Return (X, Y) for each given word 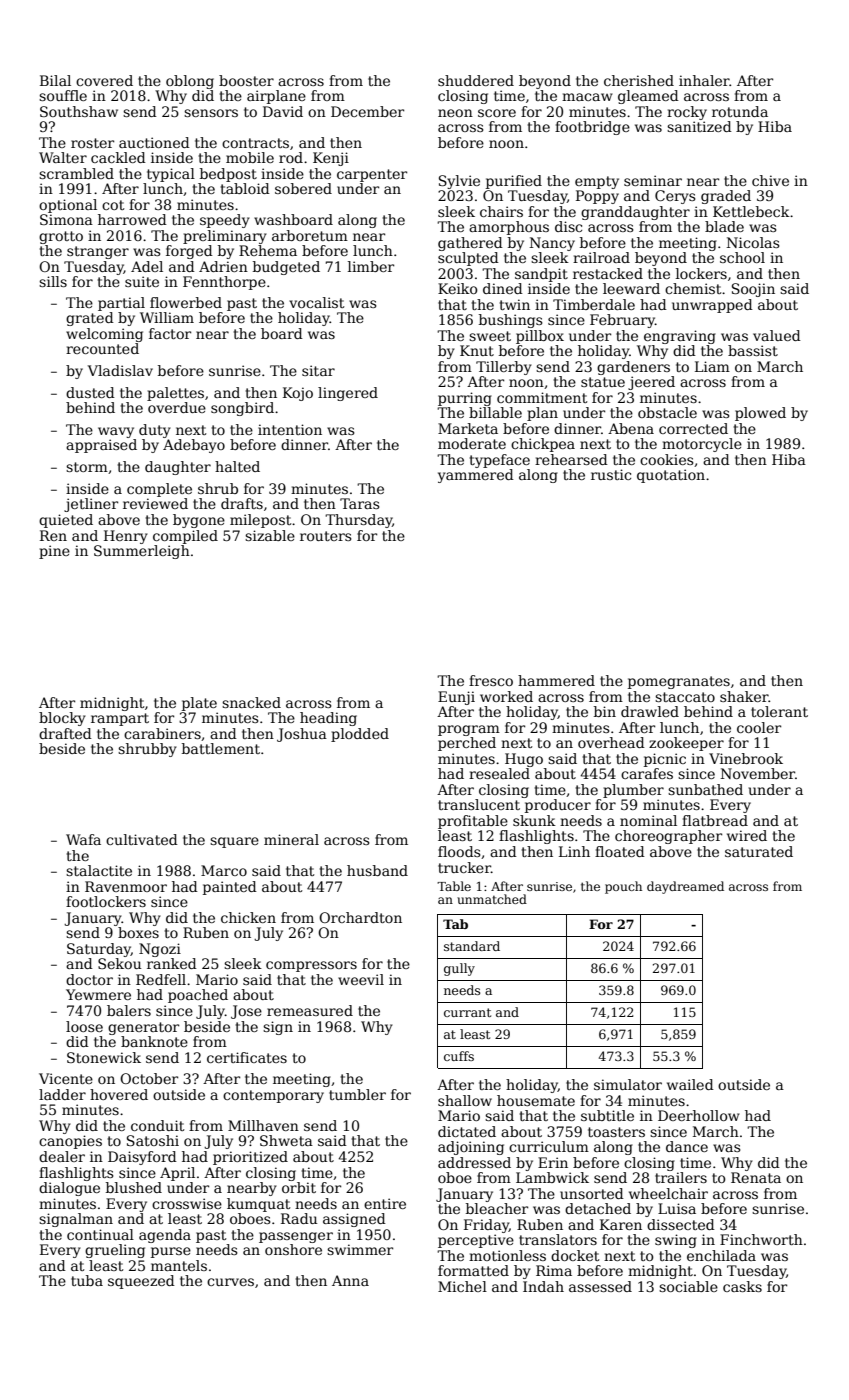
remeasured (310, 1010)
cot (113, 205)
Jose (246, 1012)
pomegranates (679, 682)
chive (770, 180)
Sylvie (459, 182)
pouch (623, 887)
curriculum (549, 1146)
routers (326, 536)
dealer (62, 1156)
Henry (126, 537)
